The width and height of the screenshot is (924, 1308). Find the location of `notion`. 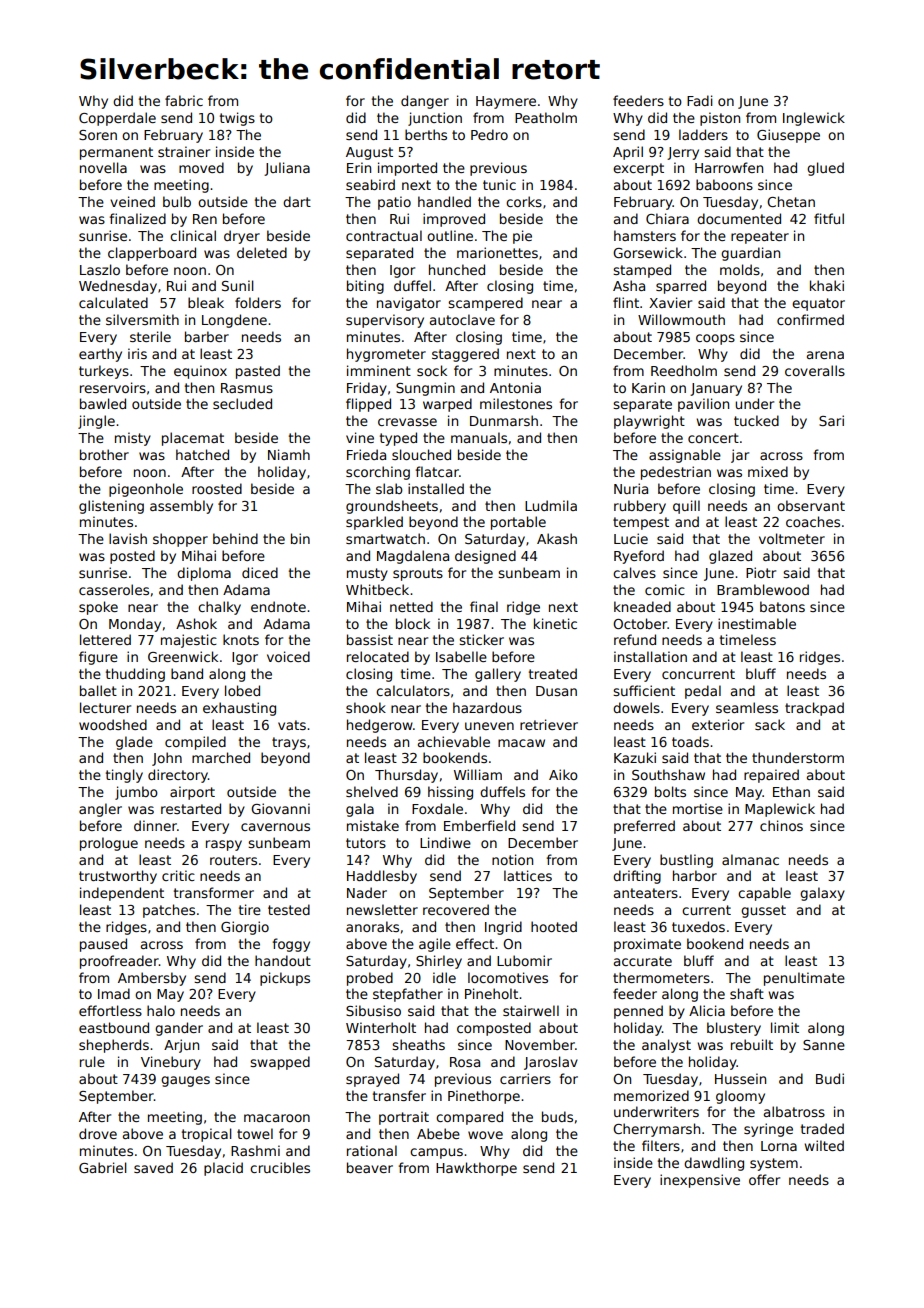

notion is located at coordinates (512, 859).
